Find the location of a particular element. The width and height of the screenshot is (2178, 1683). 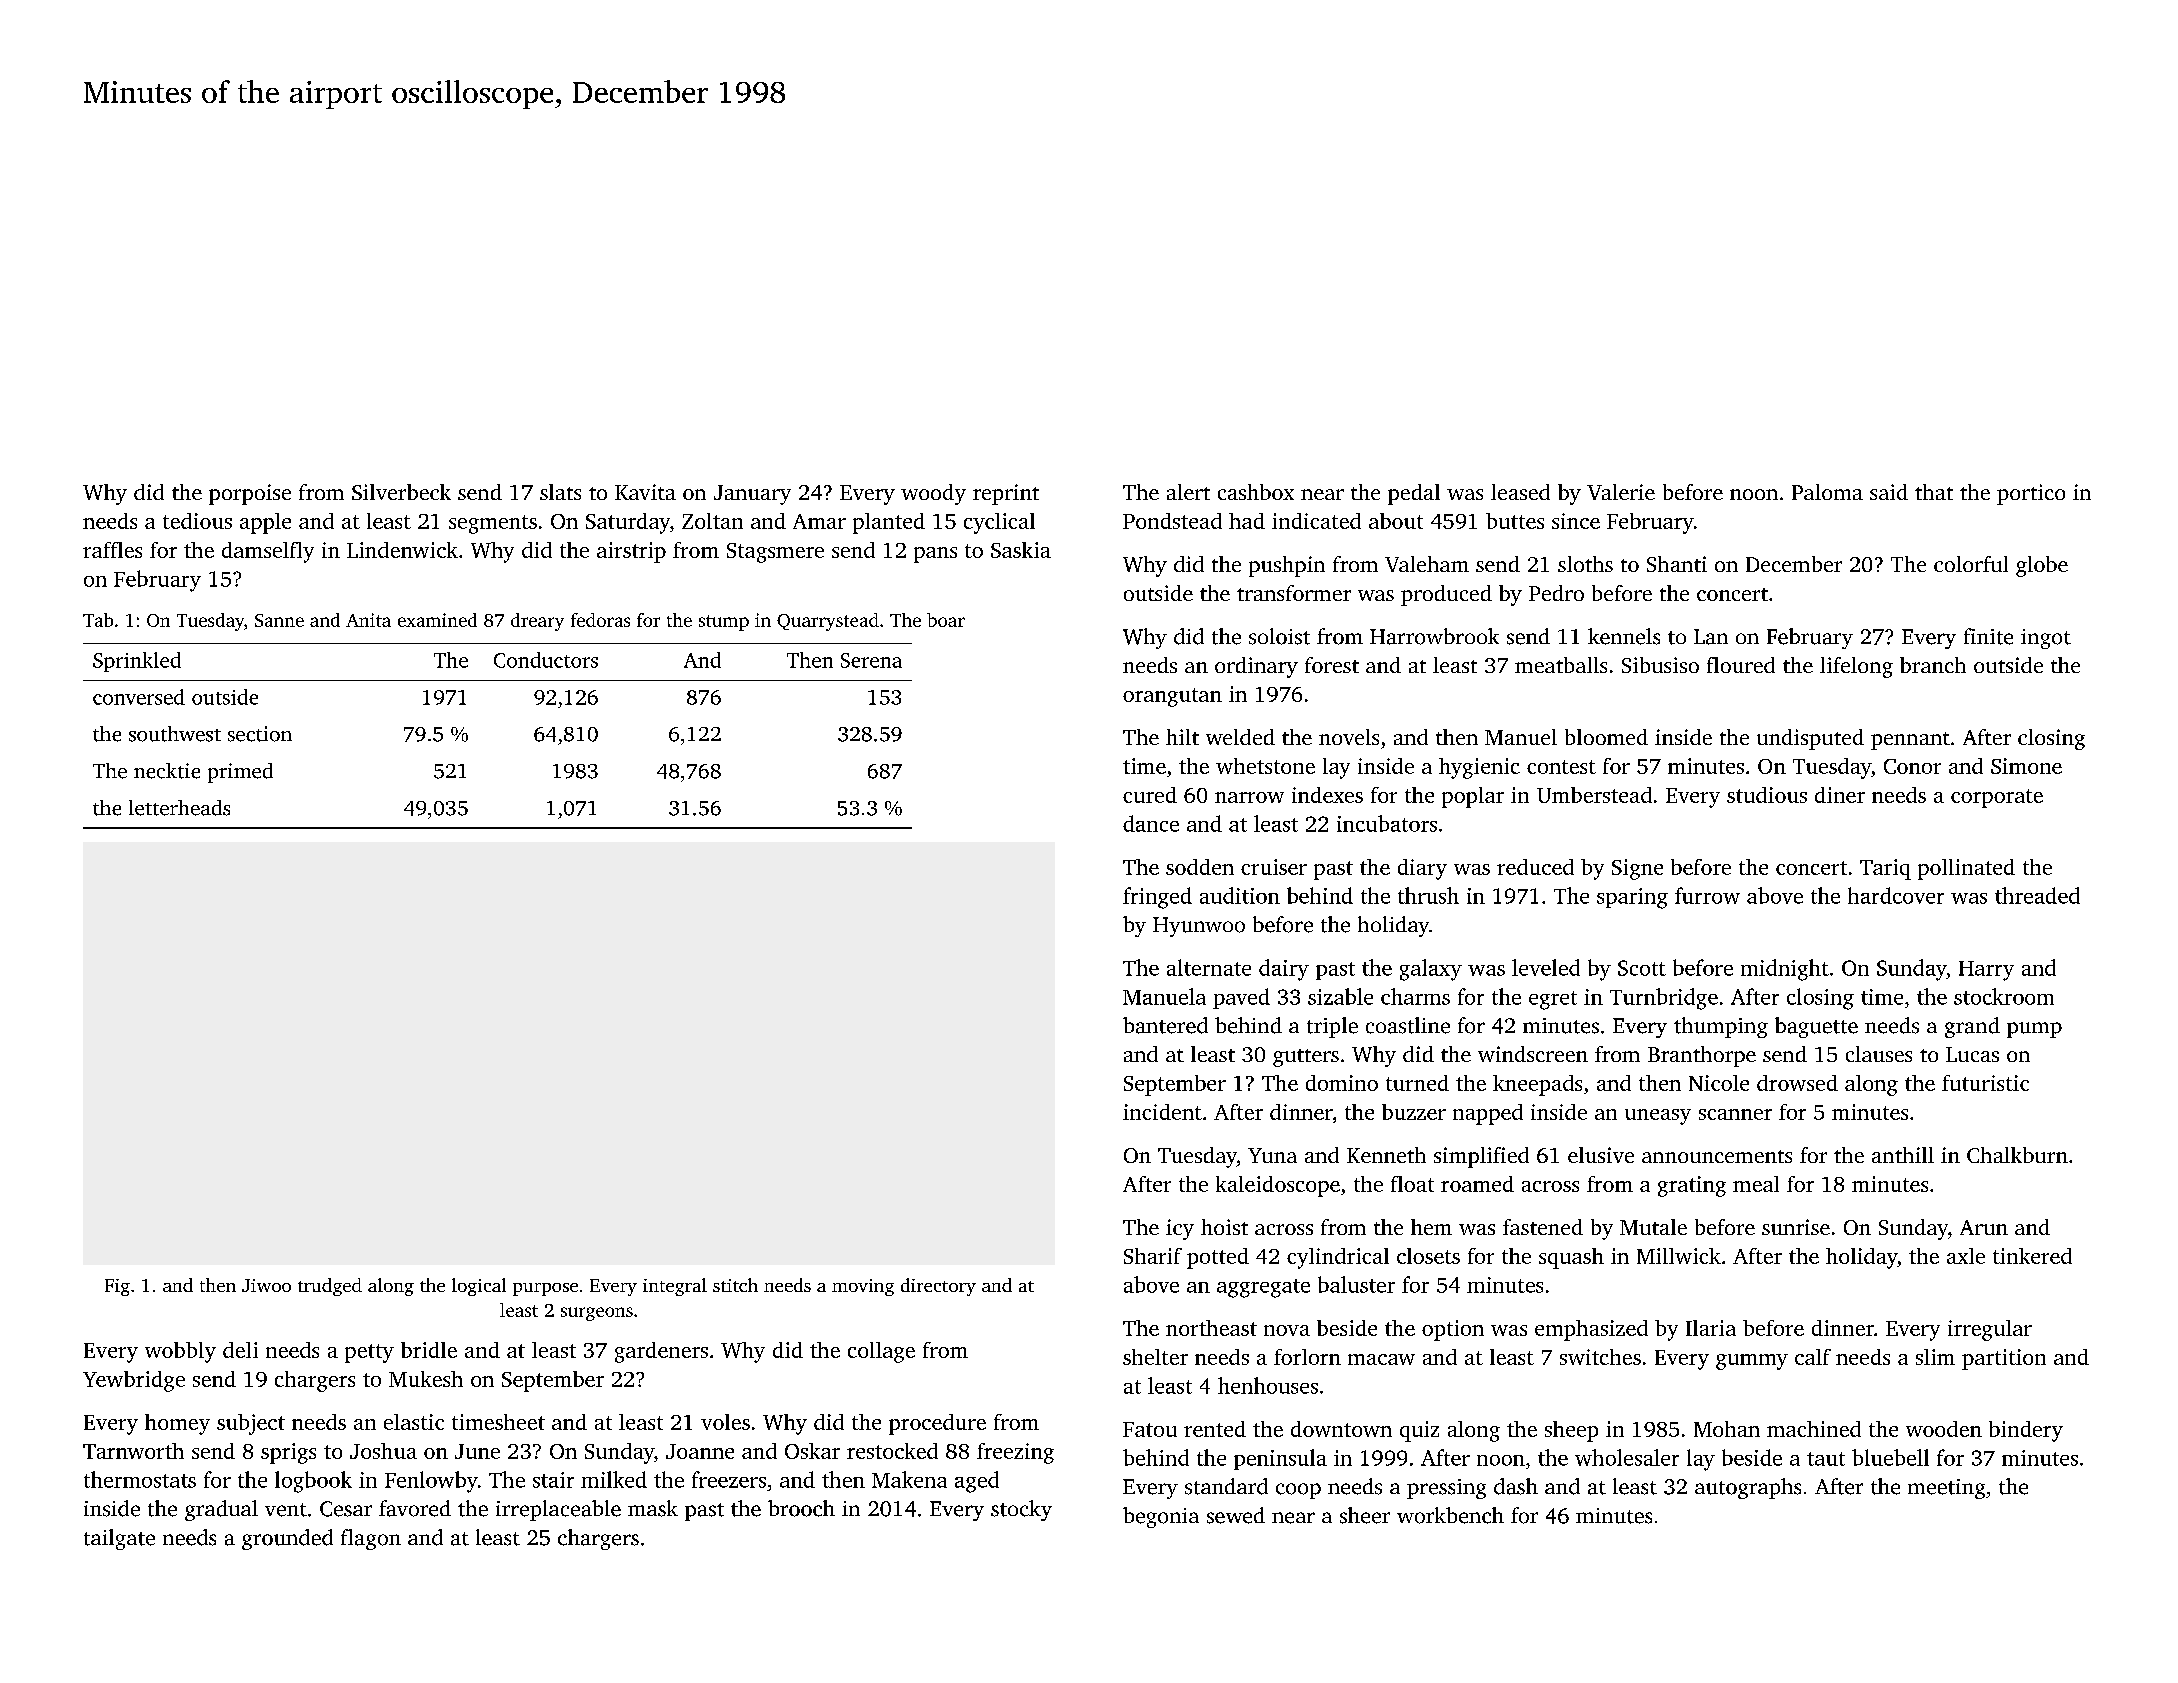

Pondstead is located at coordinates (1172, 521).
